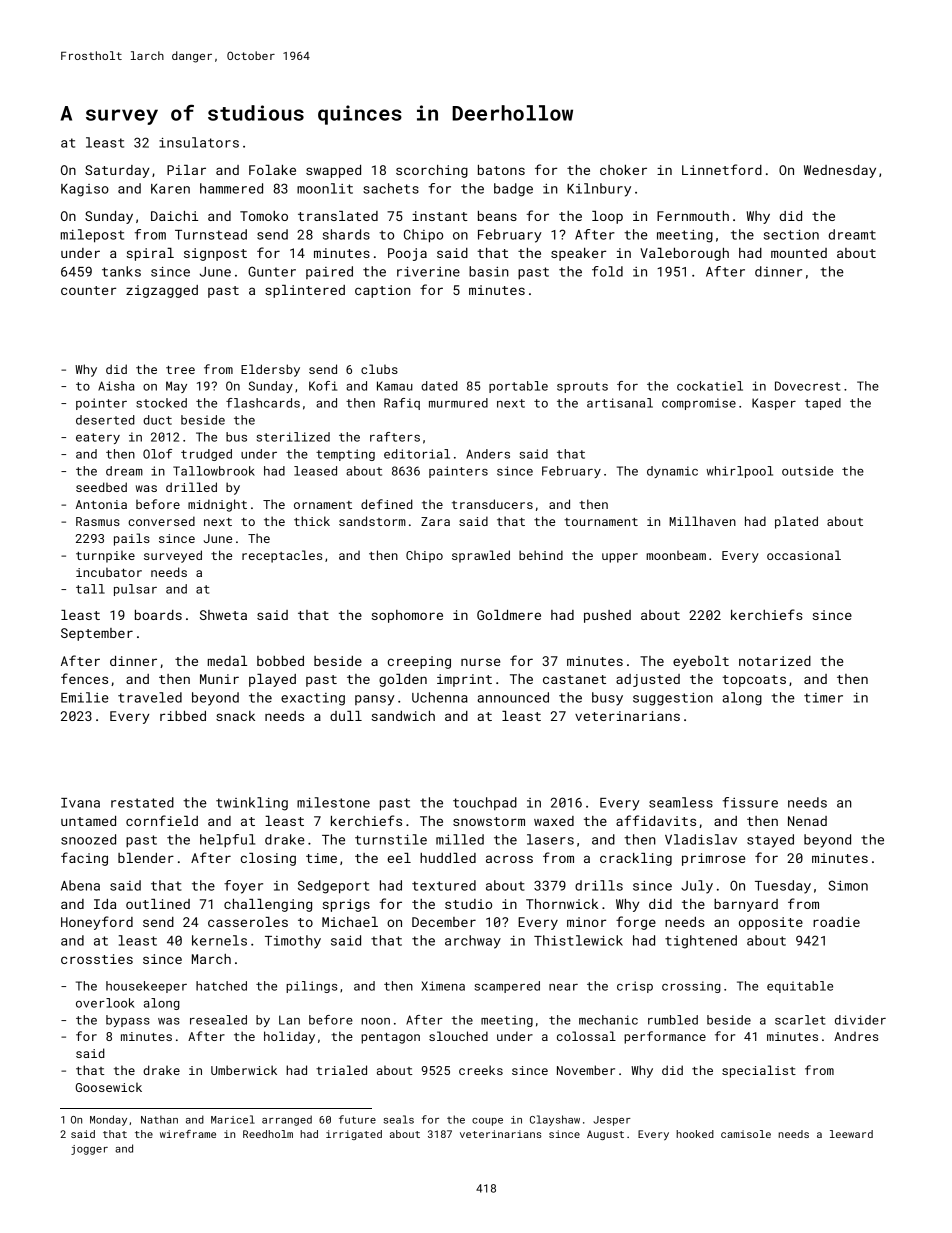 The width and height of the document is (952, 1233). Describe the element at coordinates (578, 940) in the document. I see `Thistlewick` at that location.
